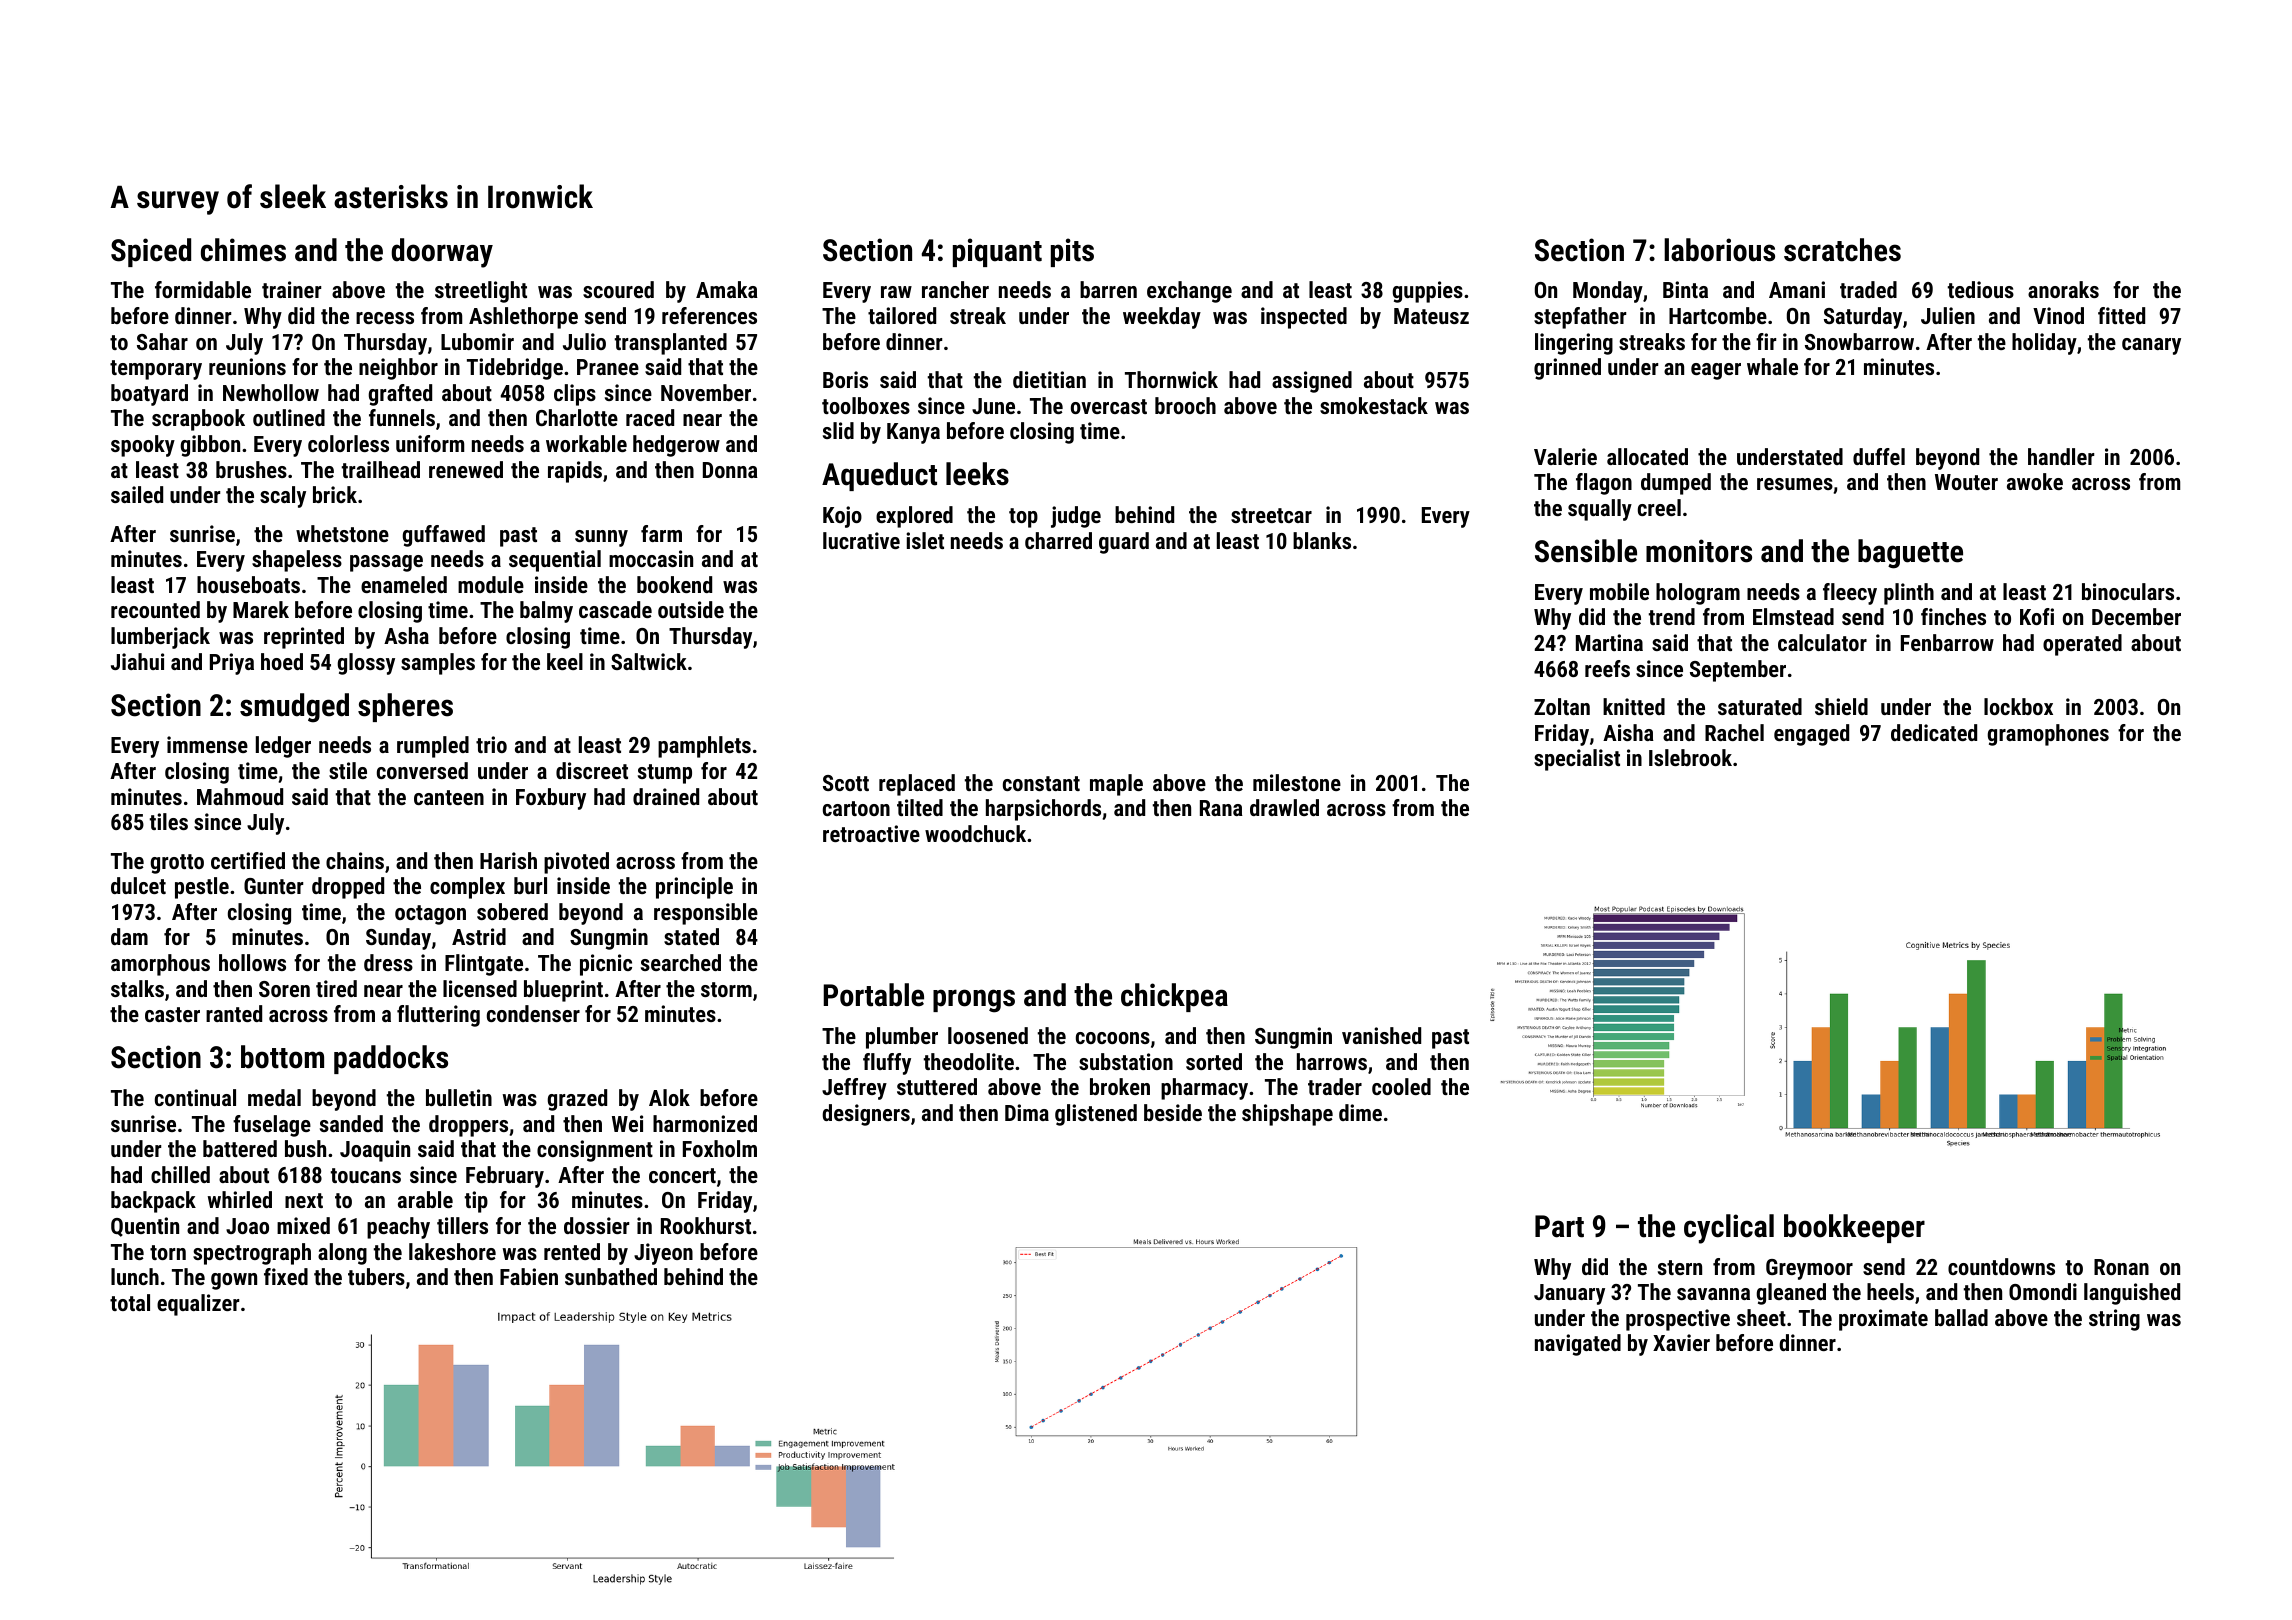 Image resolution: width=2292 pixels, height=1620 pixels. I want to click on sequential, so click(555, 561).
